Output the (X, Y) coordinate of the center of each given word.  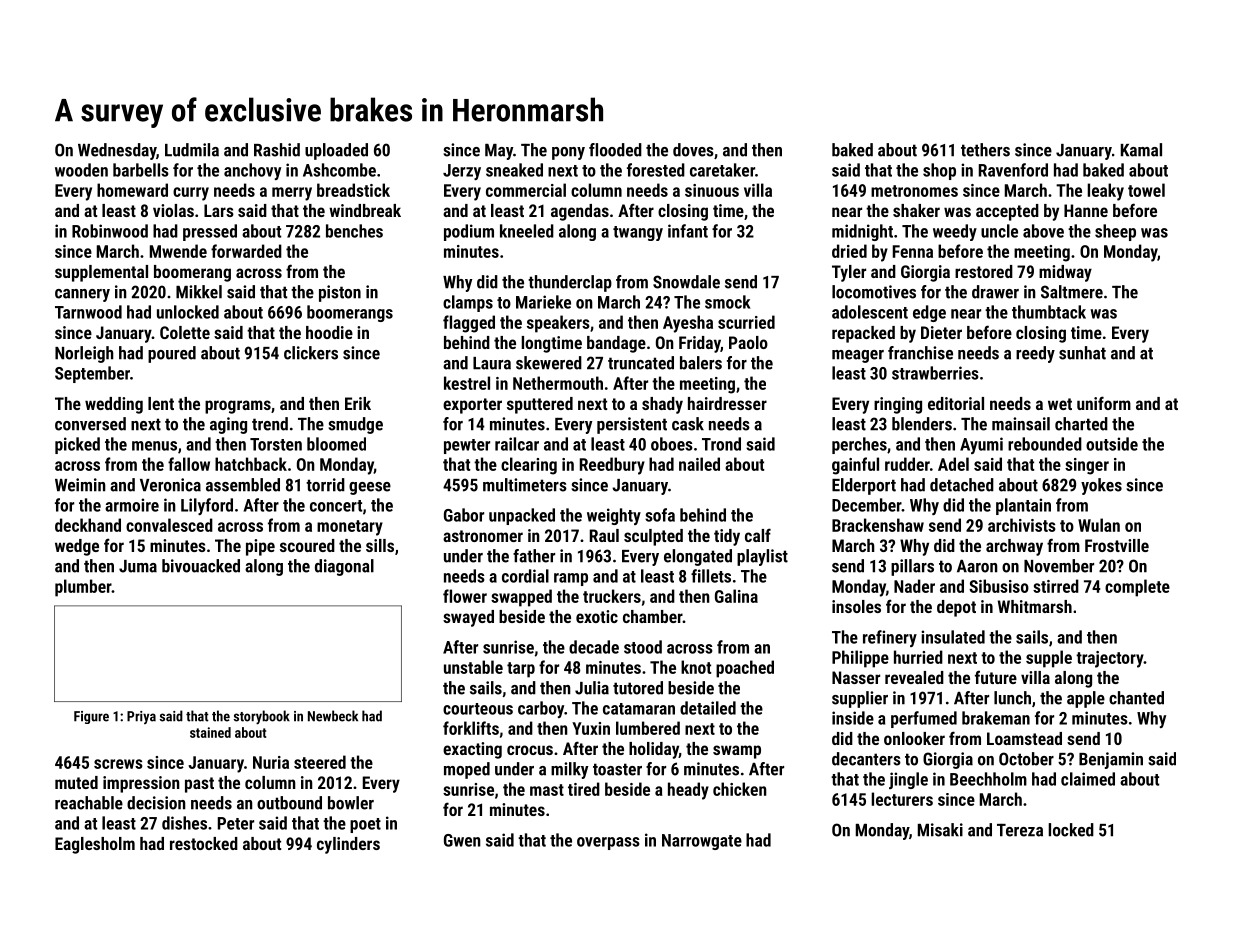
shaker (916, 210)
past (199, 785)
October (1026, 759)
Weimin (80, 485)
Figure (91, 717)
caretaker (722, 170)
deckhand (88, 525)
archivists (1022, 525)
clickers (311, 353)
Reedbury (612, 466)
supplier (860, 699)
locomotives (874, 292)
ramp (571, 579)
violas (173, 210)
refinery (890, 638)
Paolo (748, 342)
